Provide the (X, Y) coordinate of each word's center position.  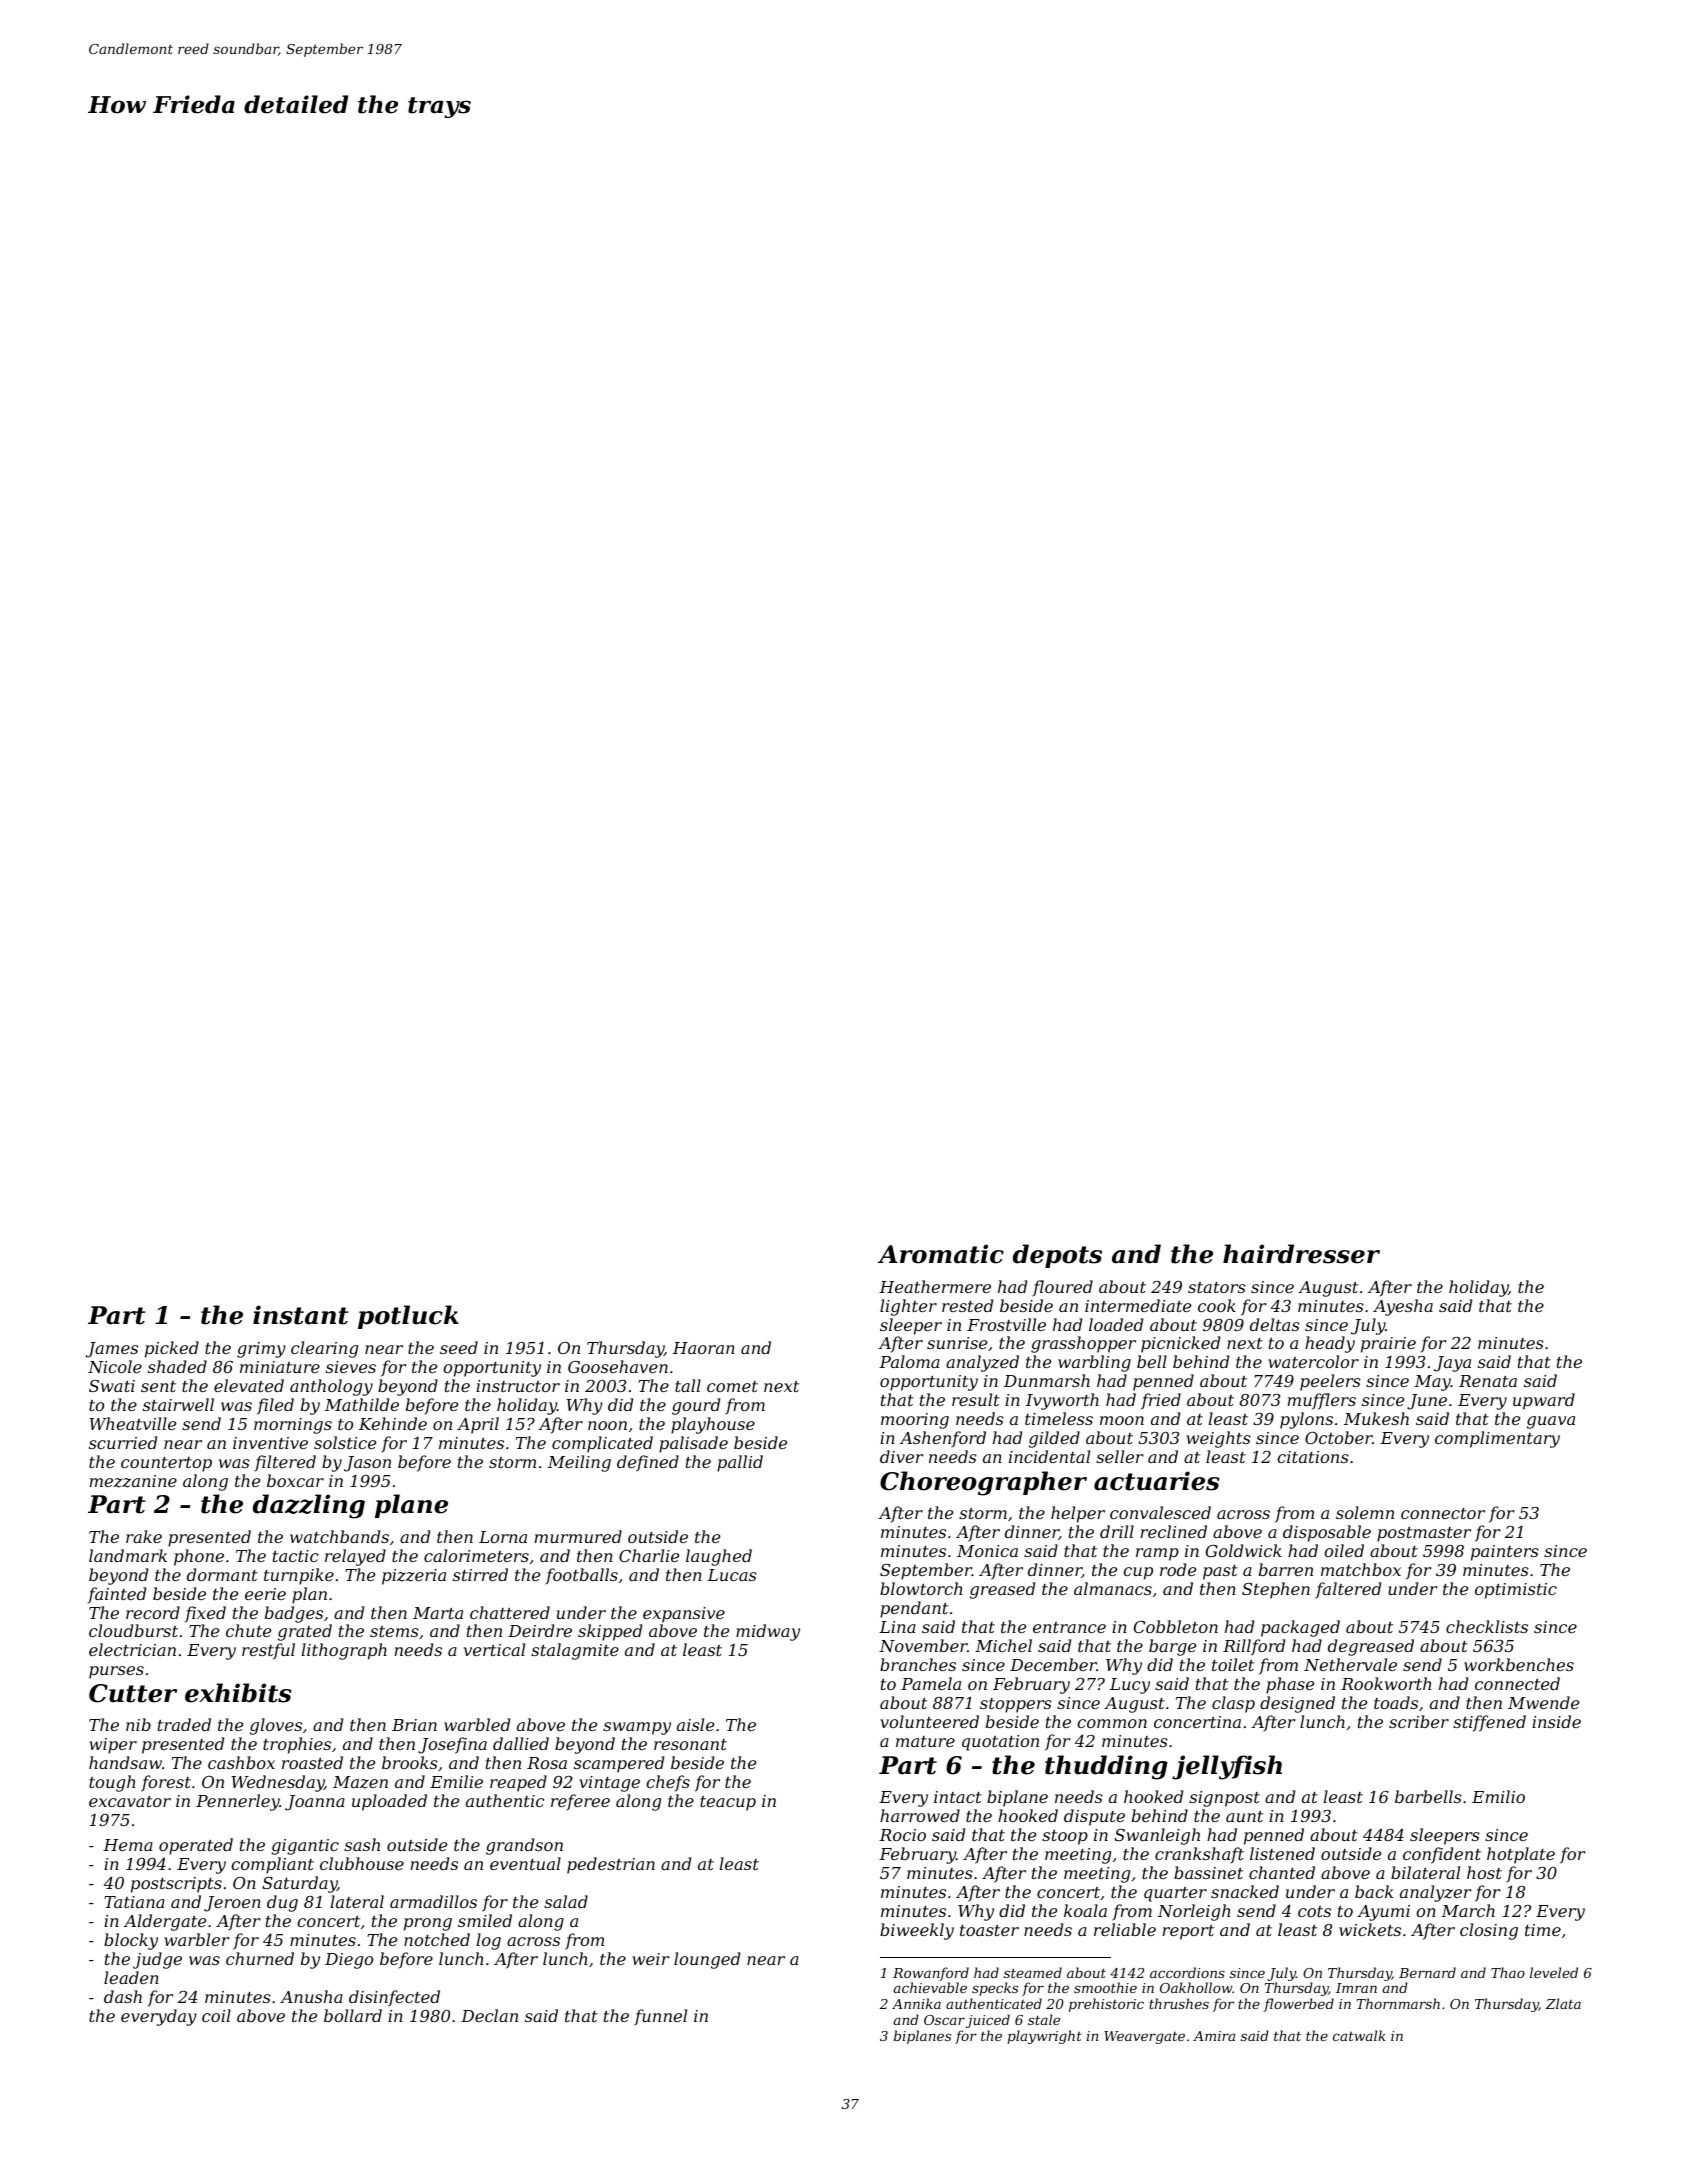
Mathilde (362, 1404)
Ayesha (1403, 1307)
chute (248, 1630)
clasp (1233, 1704)
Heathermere (935, 1286)
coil (216, 2015)
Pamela (931, 1683)
